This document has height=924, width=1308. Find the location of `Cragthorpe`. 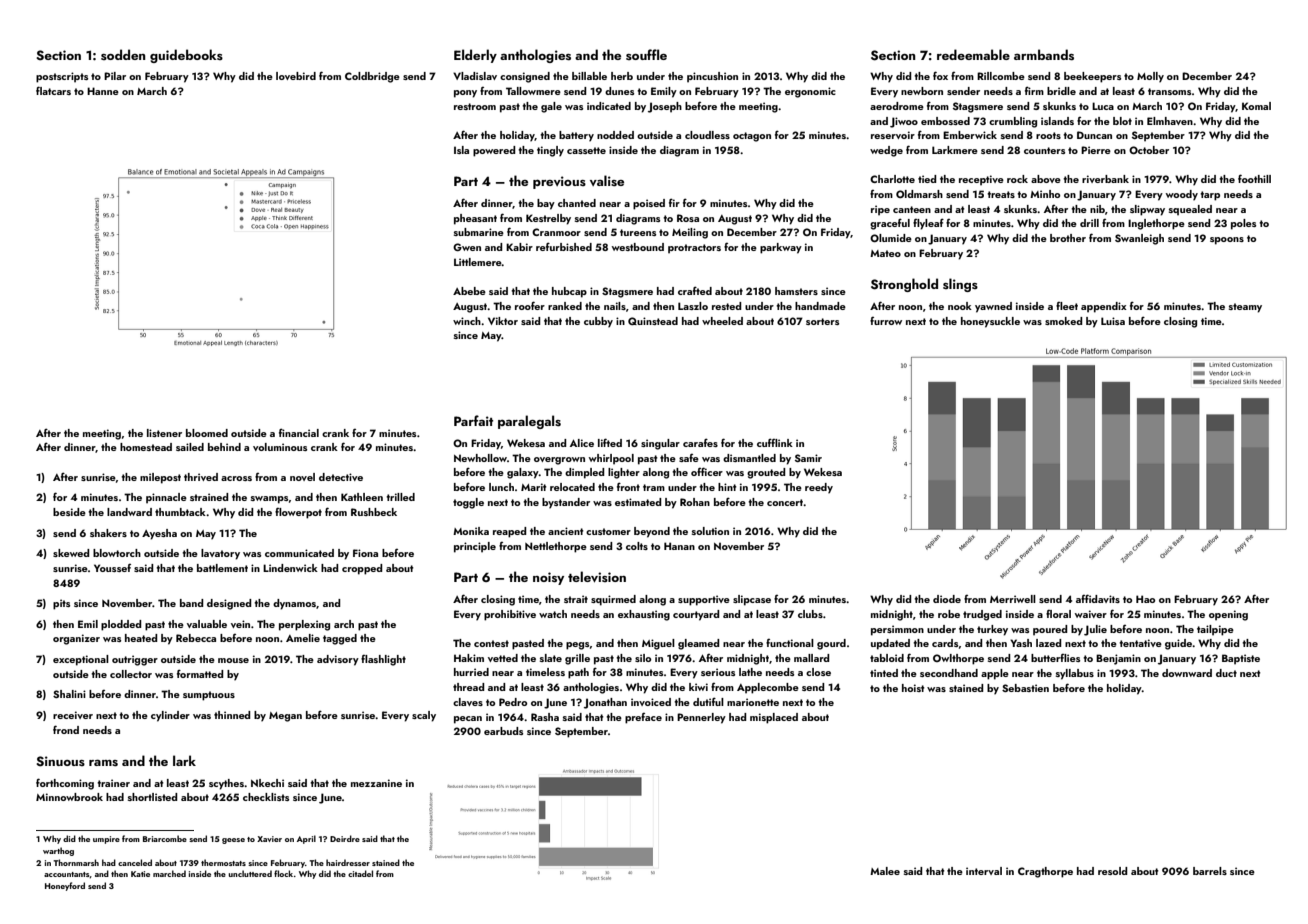

Cragthorpe is located at coordinates (1045, 872).
